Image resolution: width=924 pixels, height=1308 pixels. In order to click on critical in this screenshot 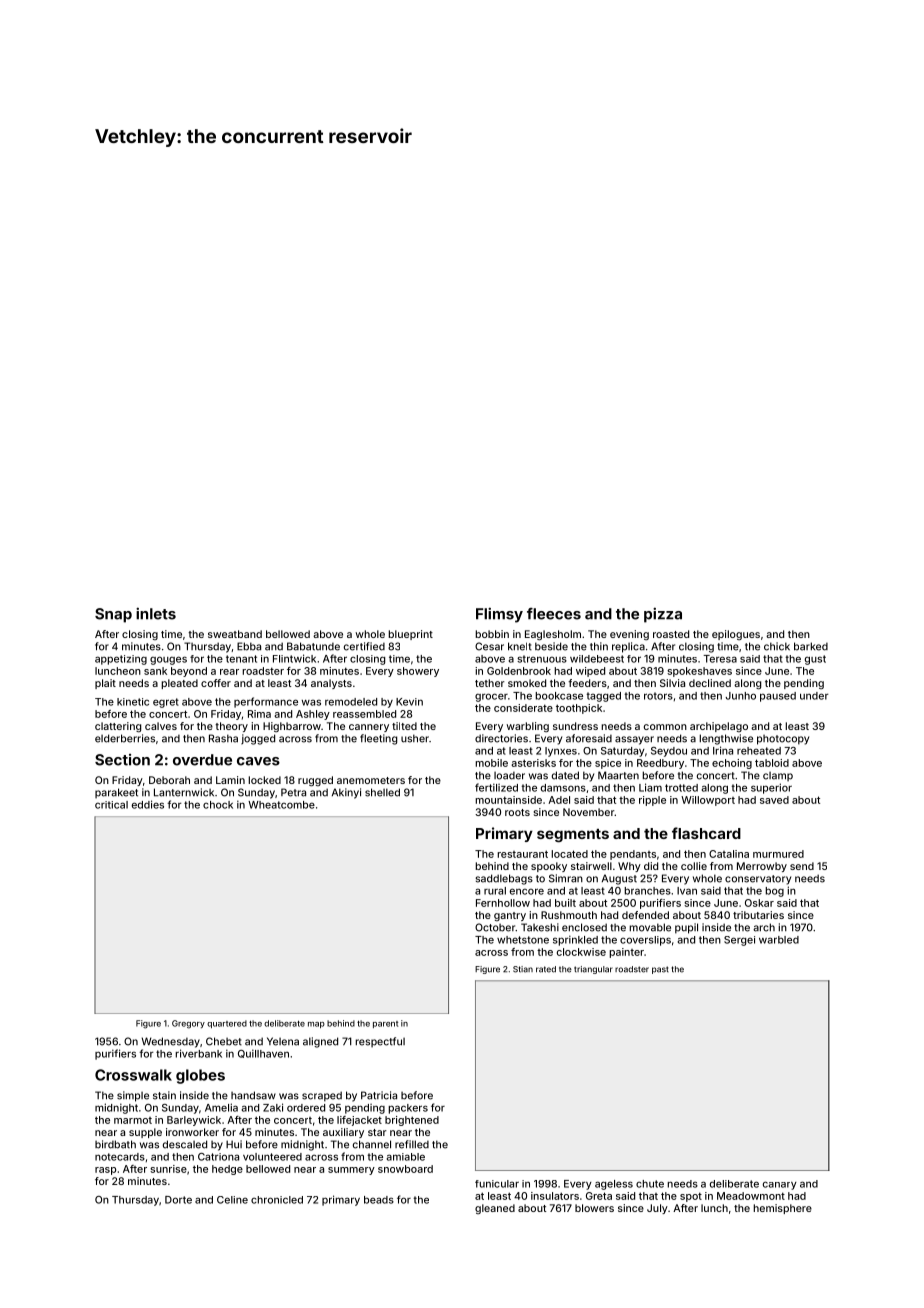, I will do `click(111, 805)`.
